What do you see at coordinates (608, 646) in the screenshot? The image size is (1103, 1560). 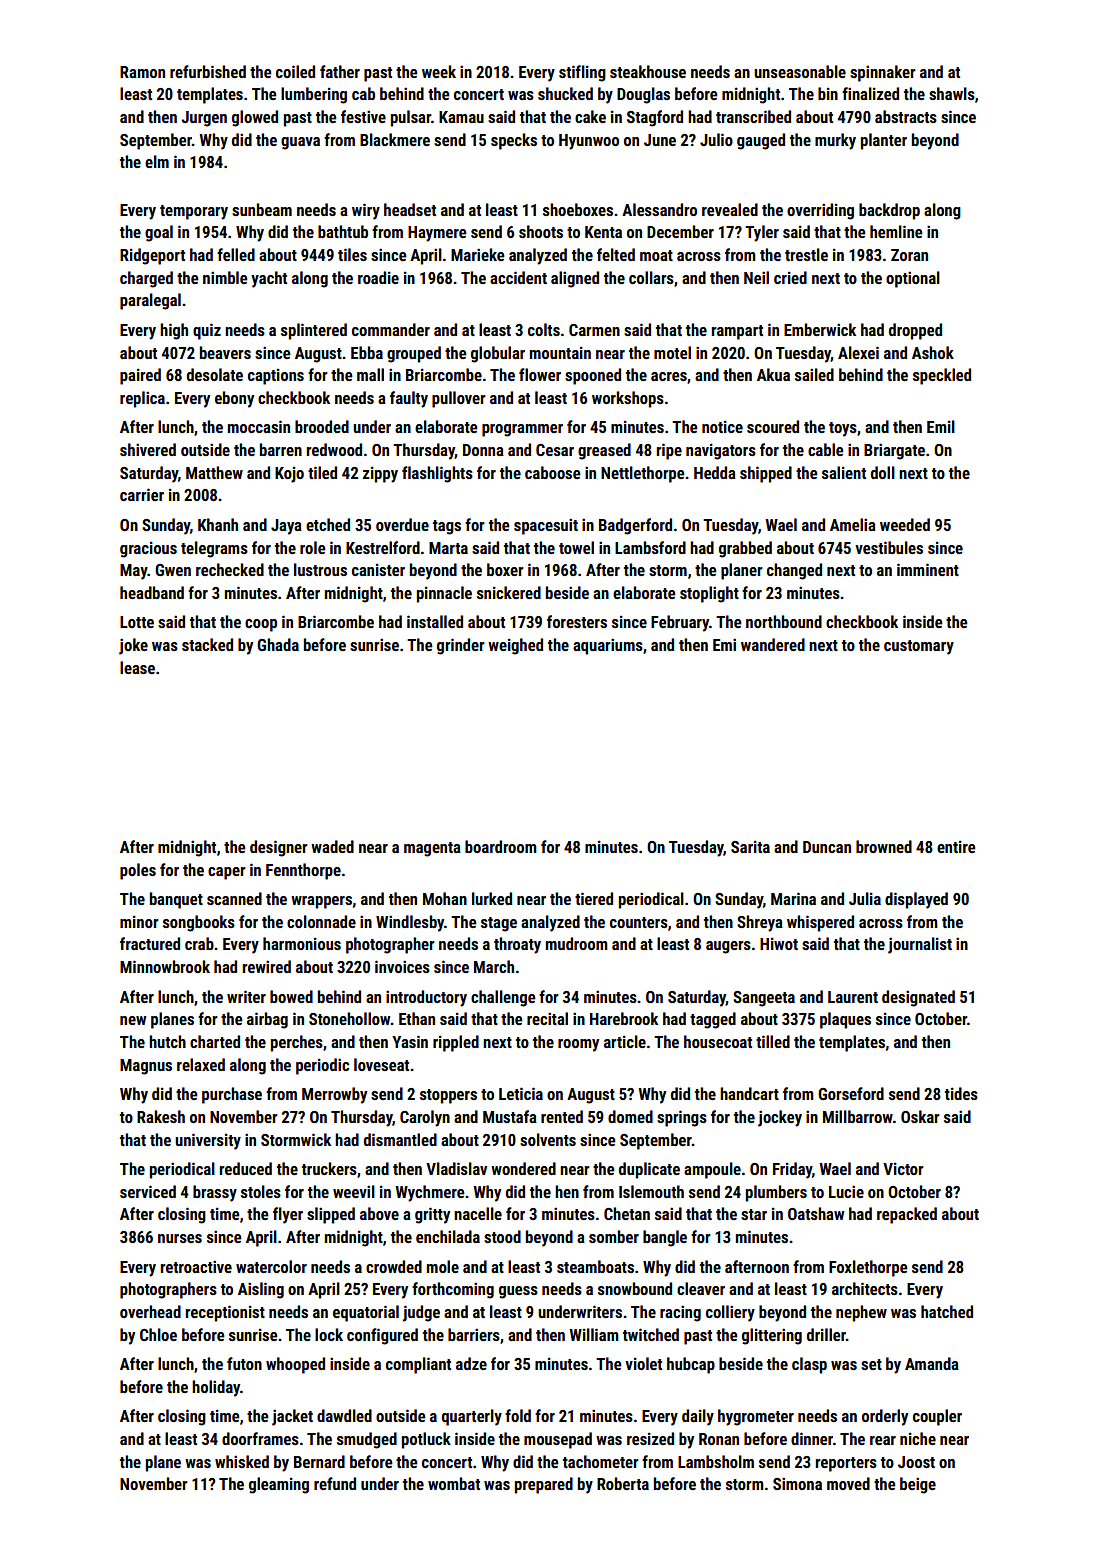 I see `aquariums` at bounding box center [608, 646].
